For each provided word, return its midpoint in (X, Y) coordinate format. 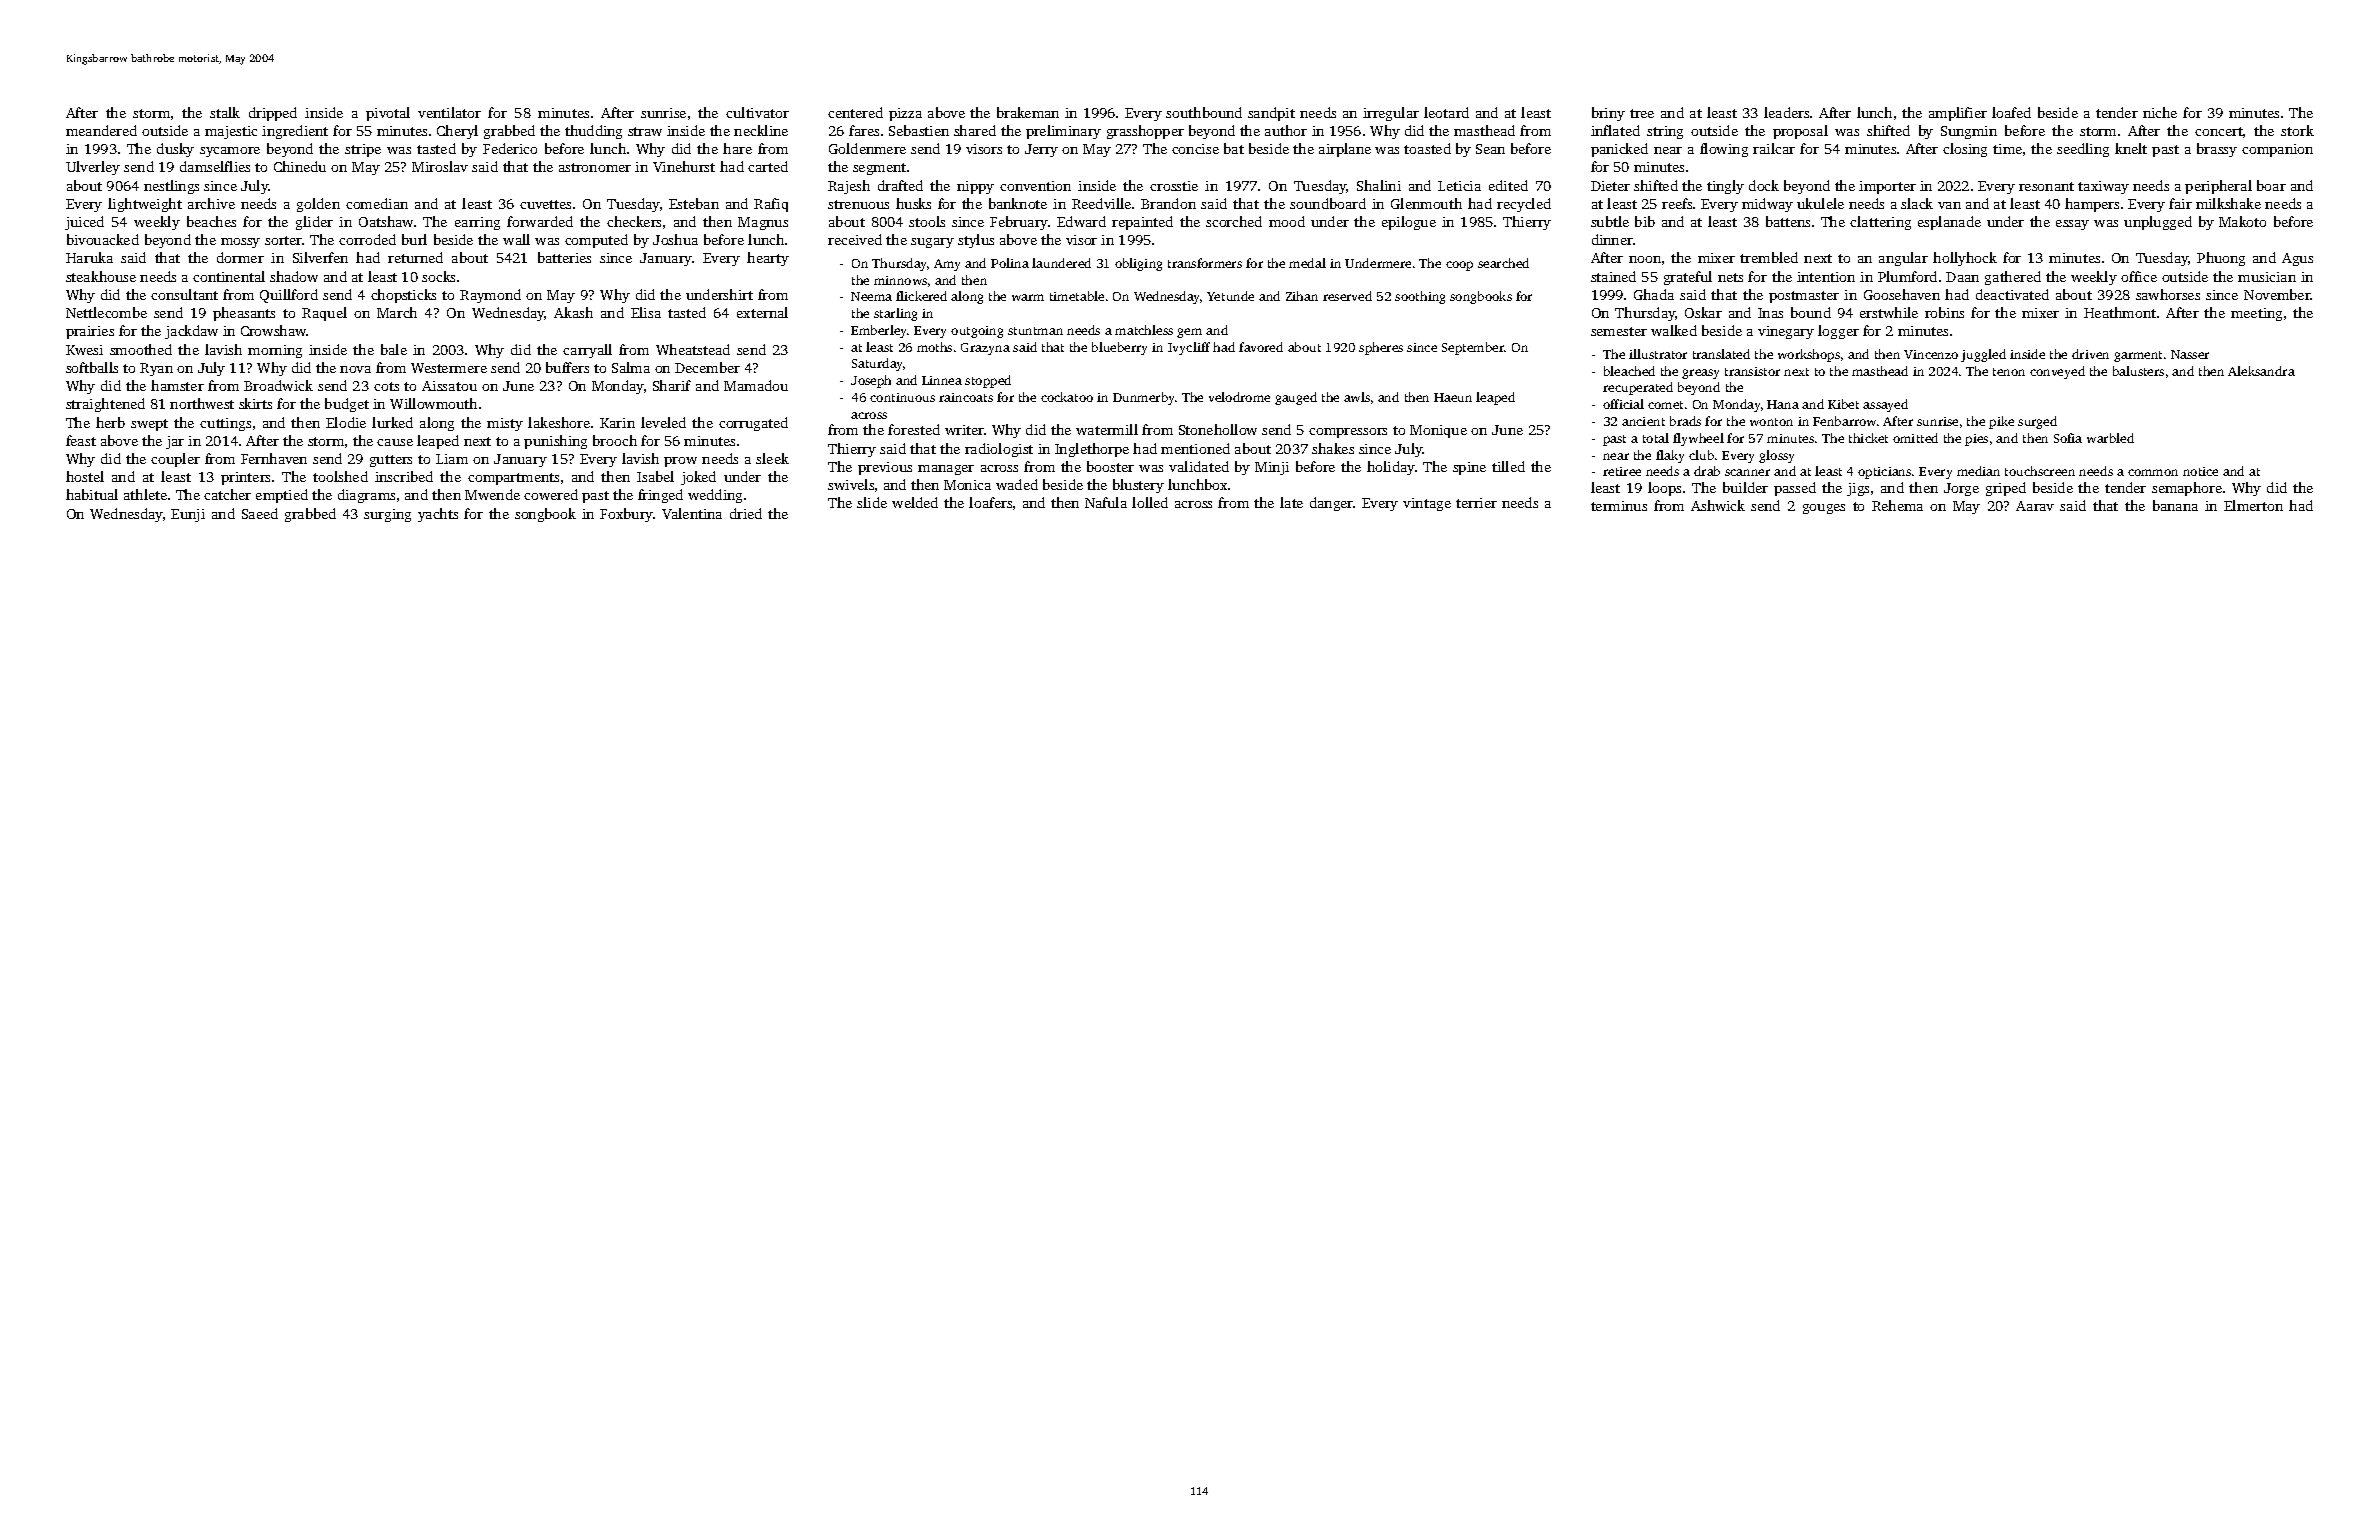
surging (387, 515)
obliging (1138, 264)
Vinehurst (684, 166)
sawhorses (2168, 294)
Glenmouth (1426, 203)
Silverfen (320, 257)
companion (2277, 150)
